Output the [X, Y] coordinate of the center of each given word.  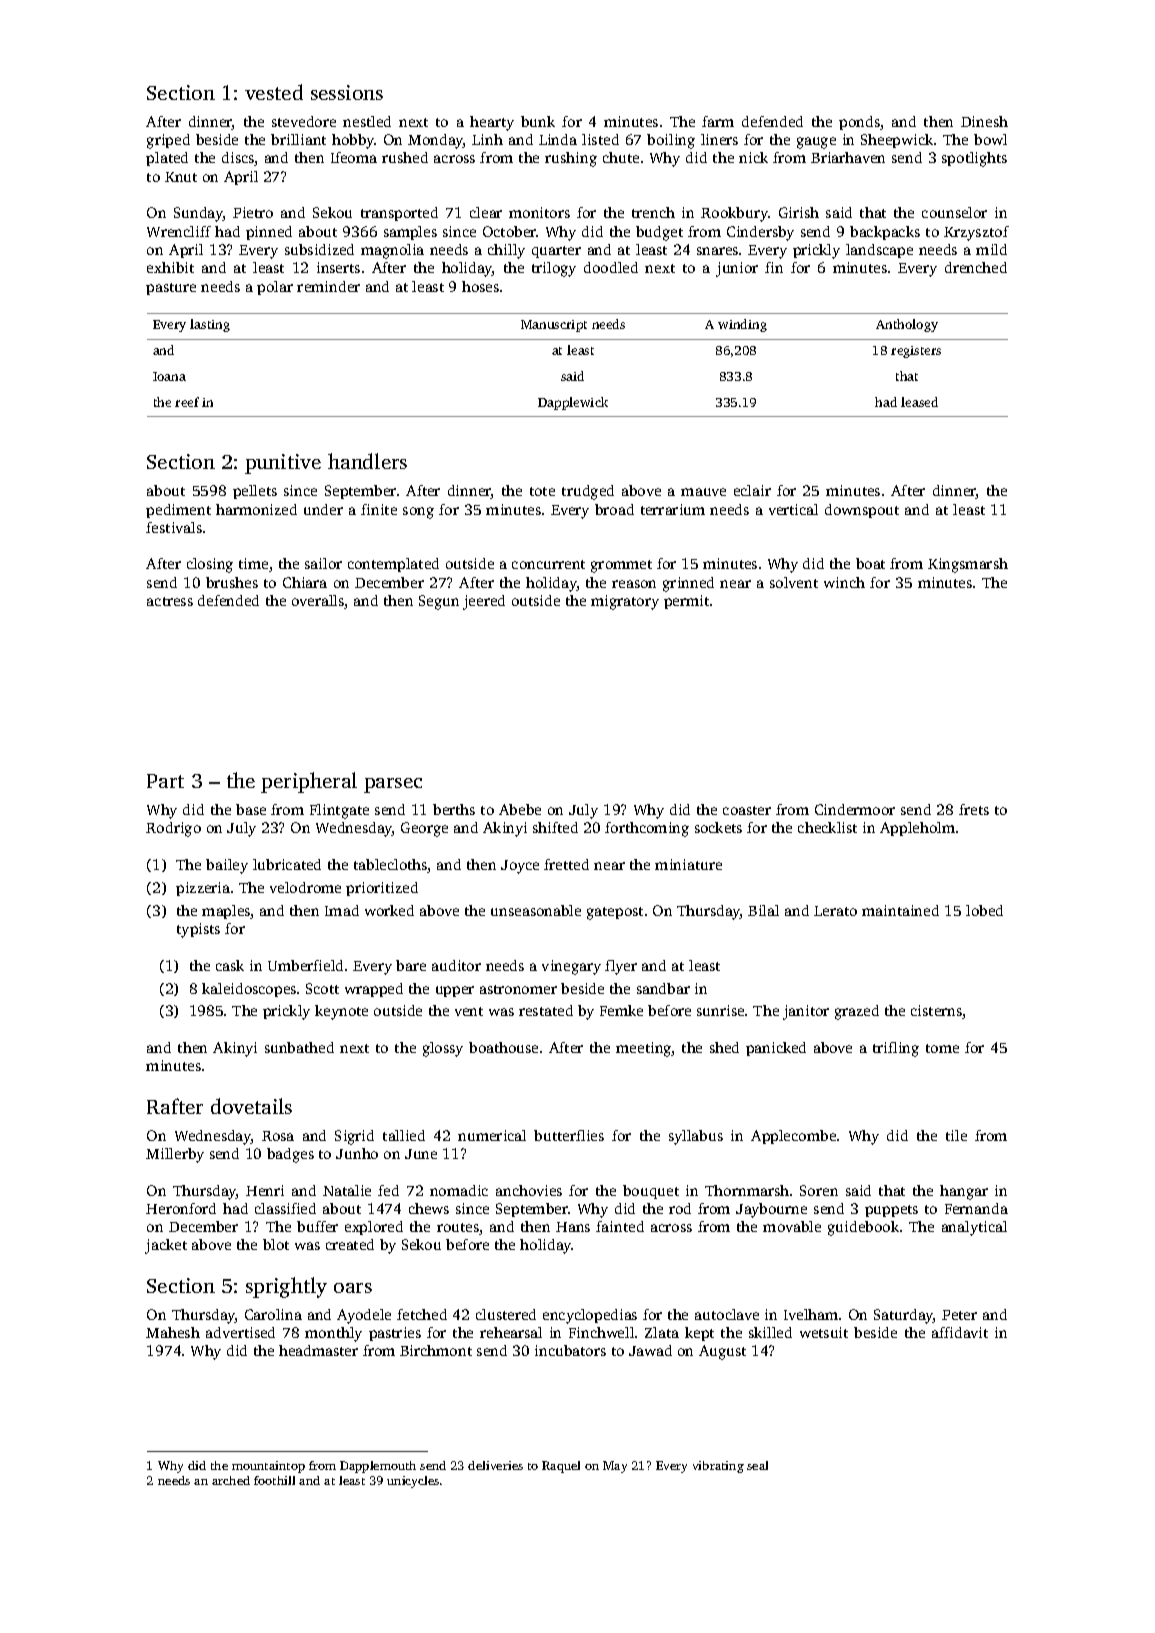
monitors [539, 212]
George [424, 829]
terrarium [673, 509]
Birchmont [436, 1350]
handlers [367, 461]
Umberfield [305, 965]
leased [919, 402]
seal [757, 1465]
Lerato [835, 911]
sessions [347, 92]
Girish [799, 212]
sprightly [286, 1287]
